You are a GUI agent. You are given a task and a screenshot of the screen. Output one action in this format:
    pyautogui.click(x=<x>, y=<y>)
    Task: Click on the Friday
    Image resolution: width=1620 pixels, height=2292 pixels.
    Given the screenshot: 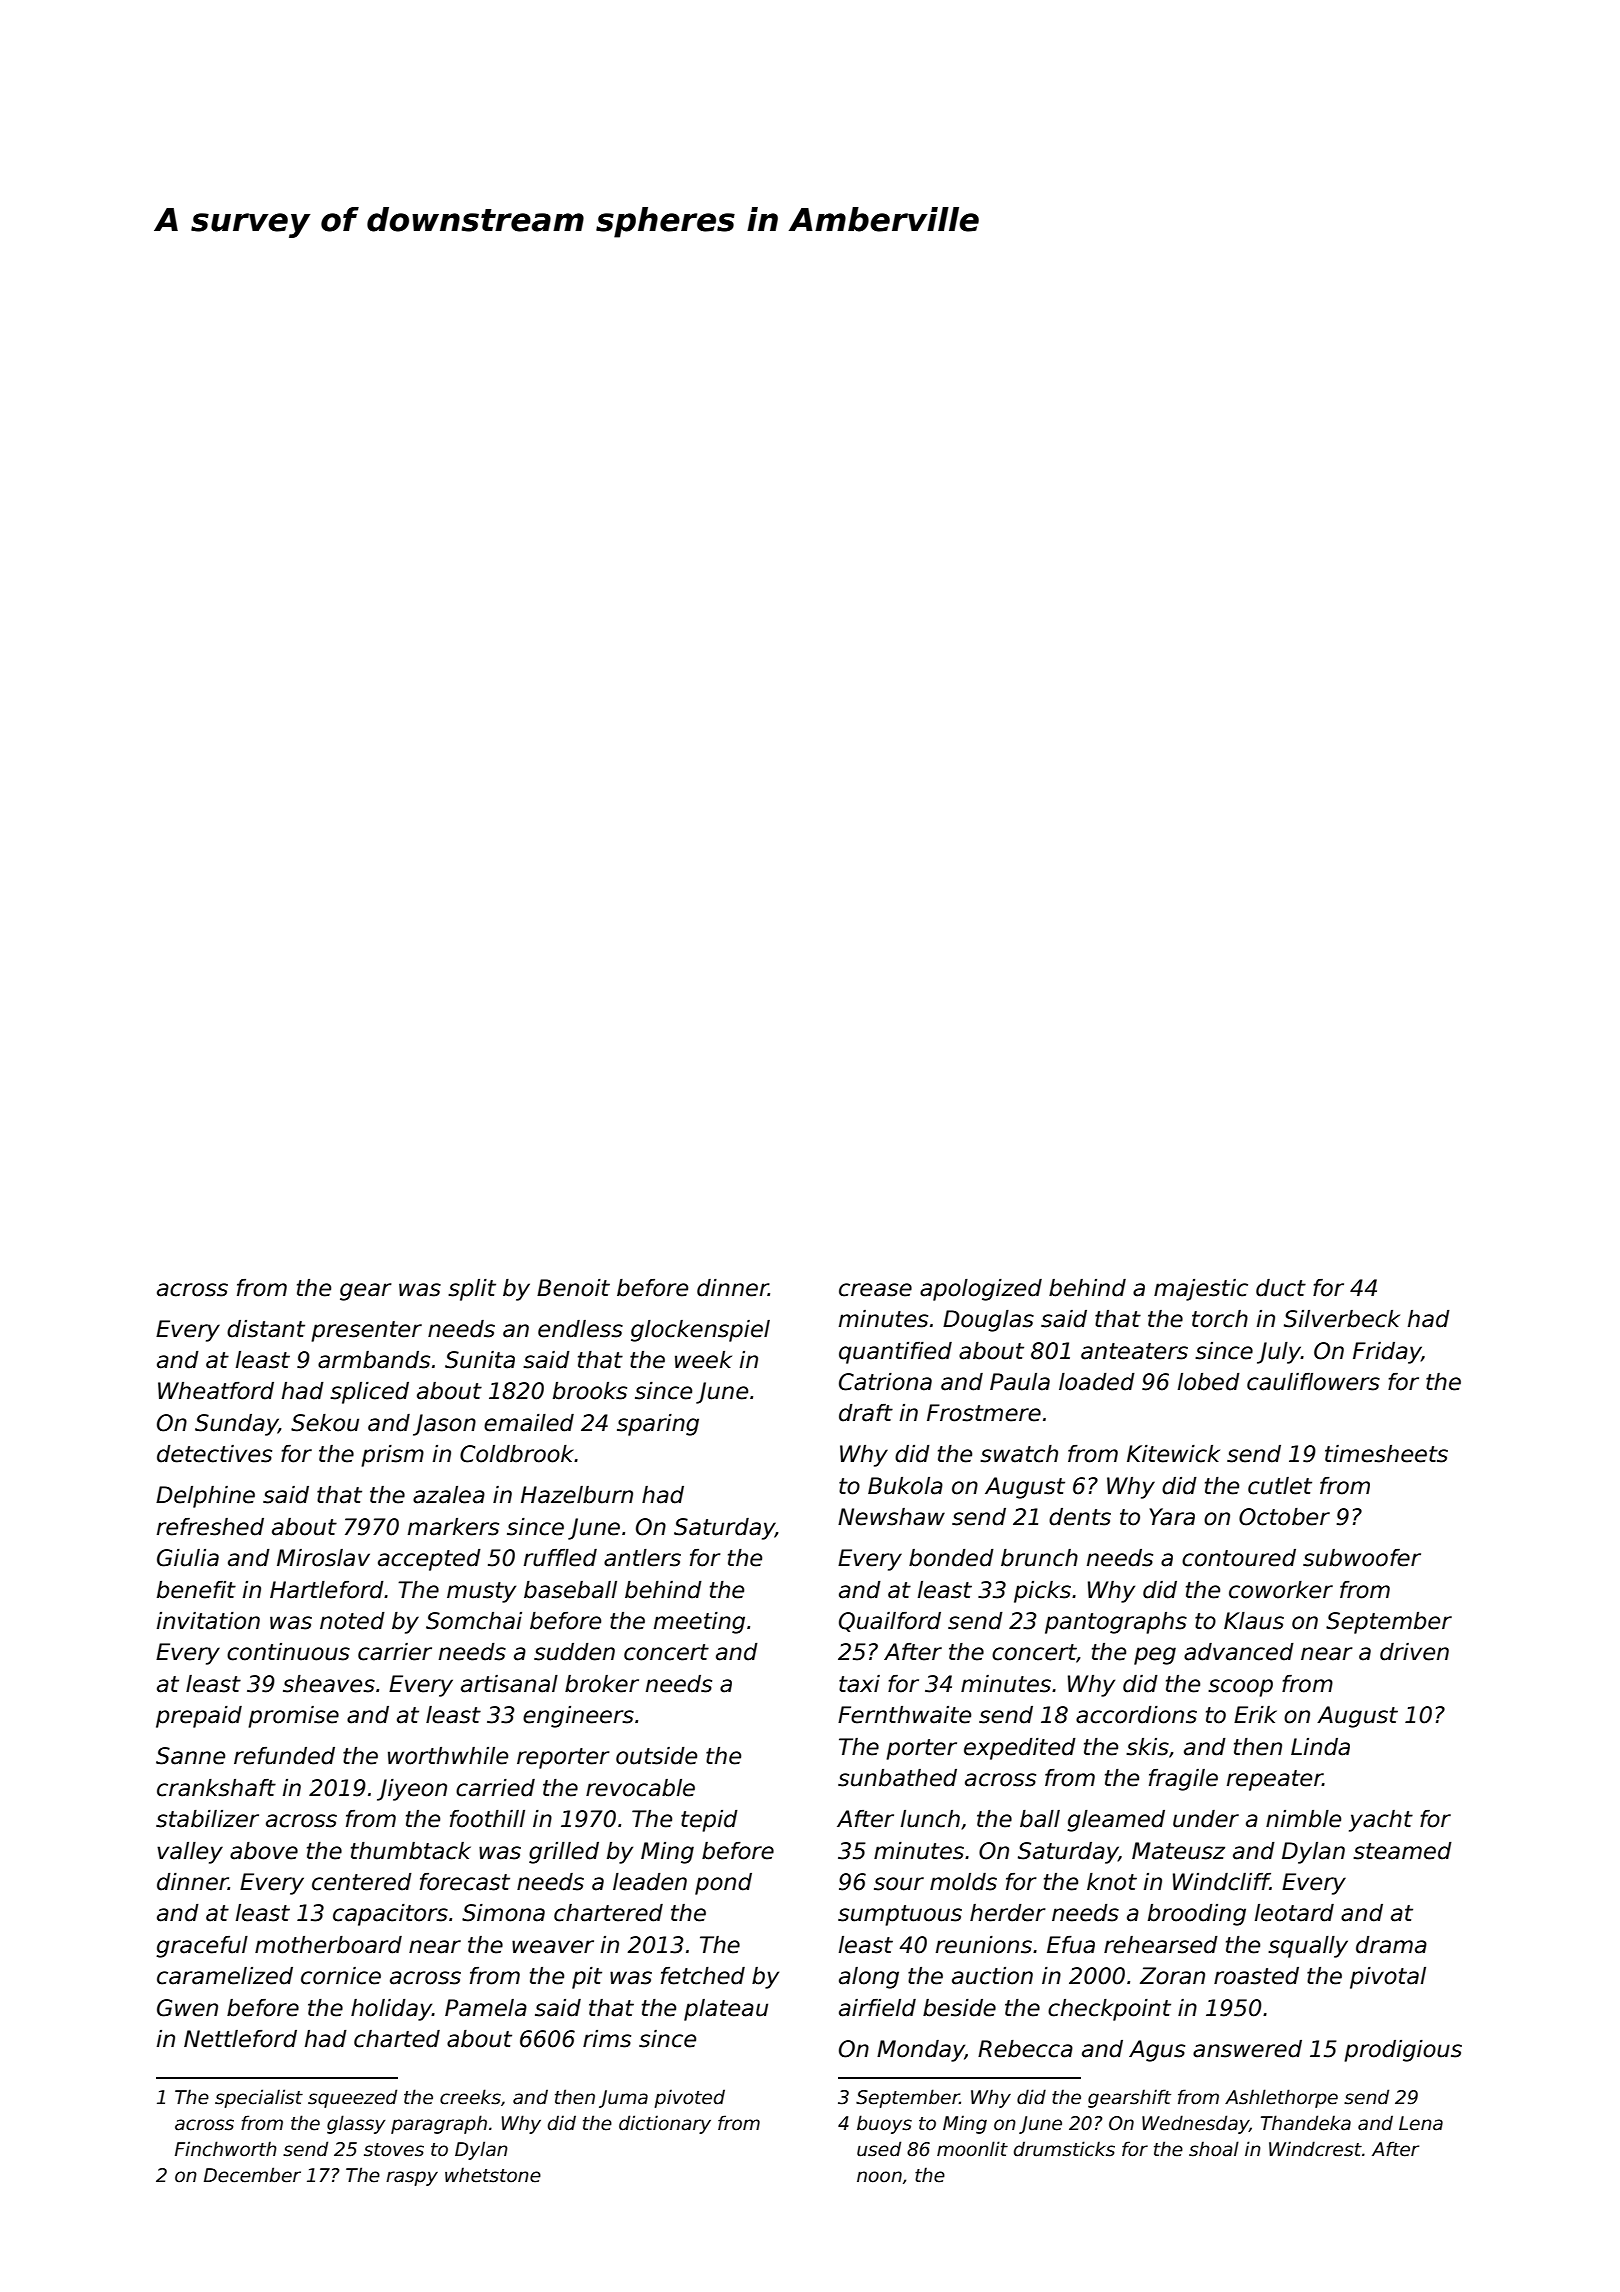 What is the action you would take?
    pyautogui.click(x=1387, y=1353)
